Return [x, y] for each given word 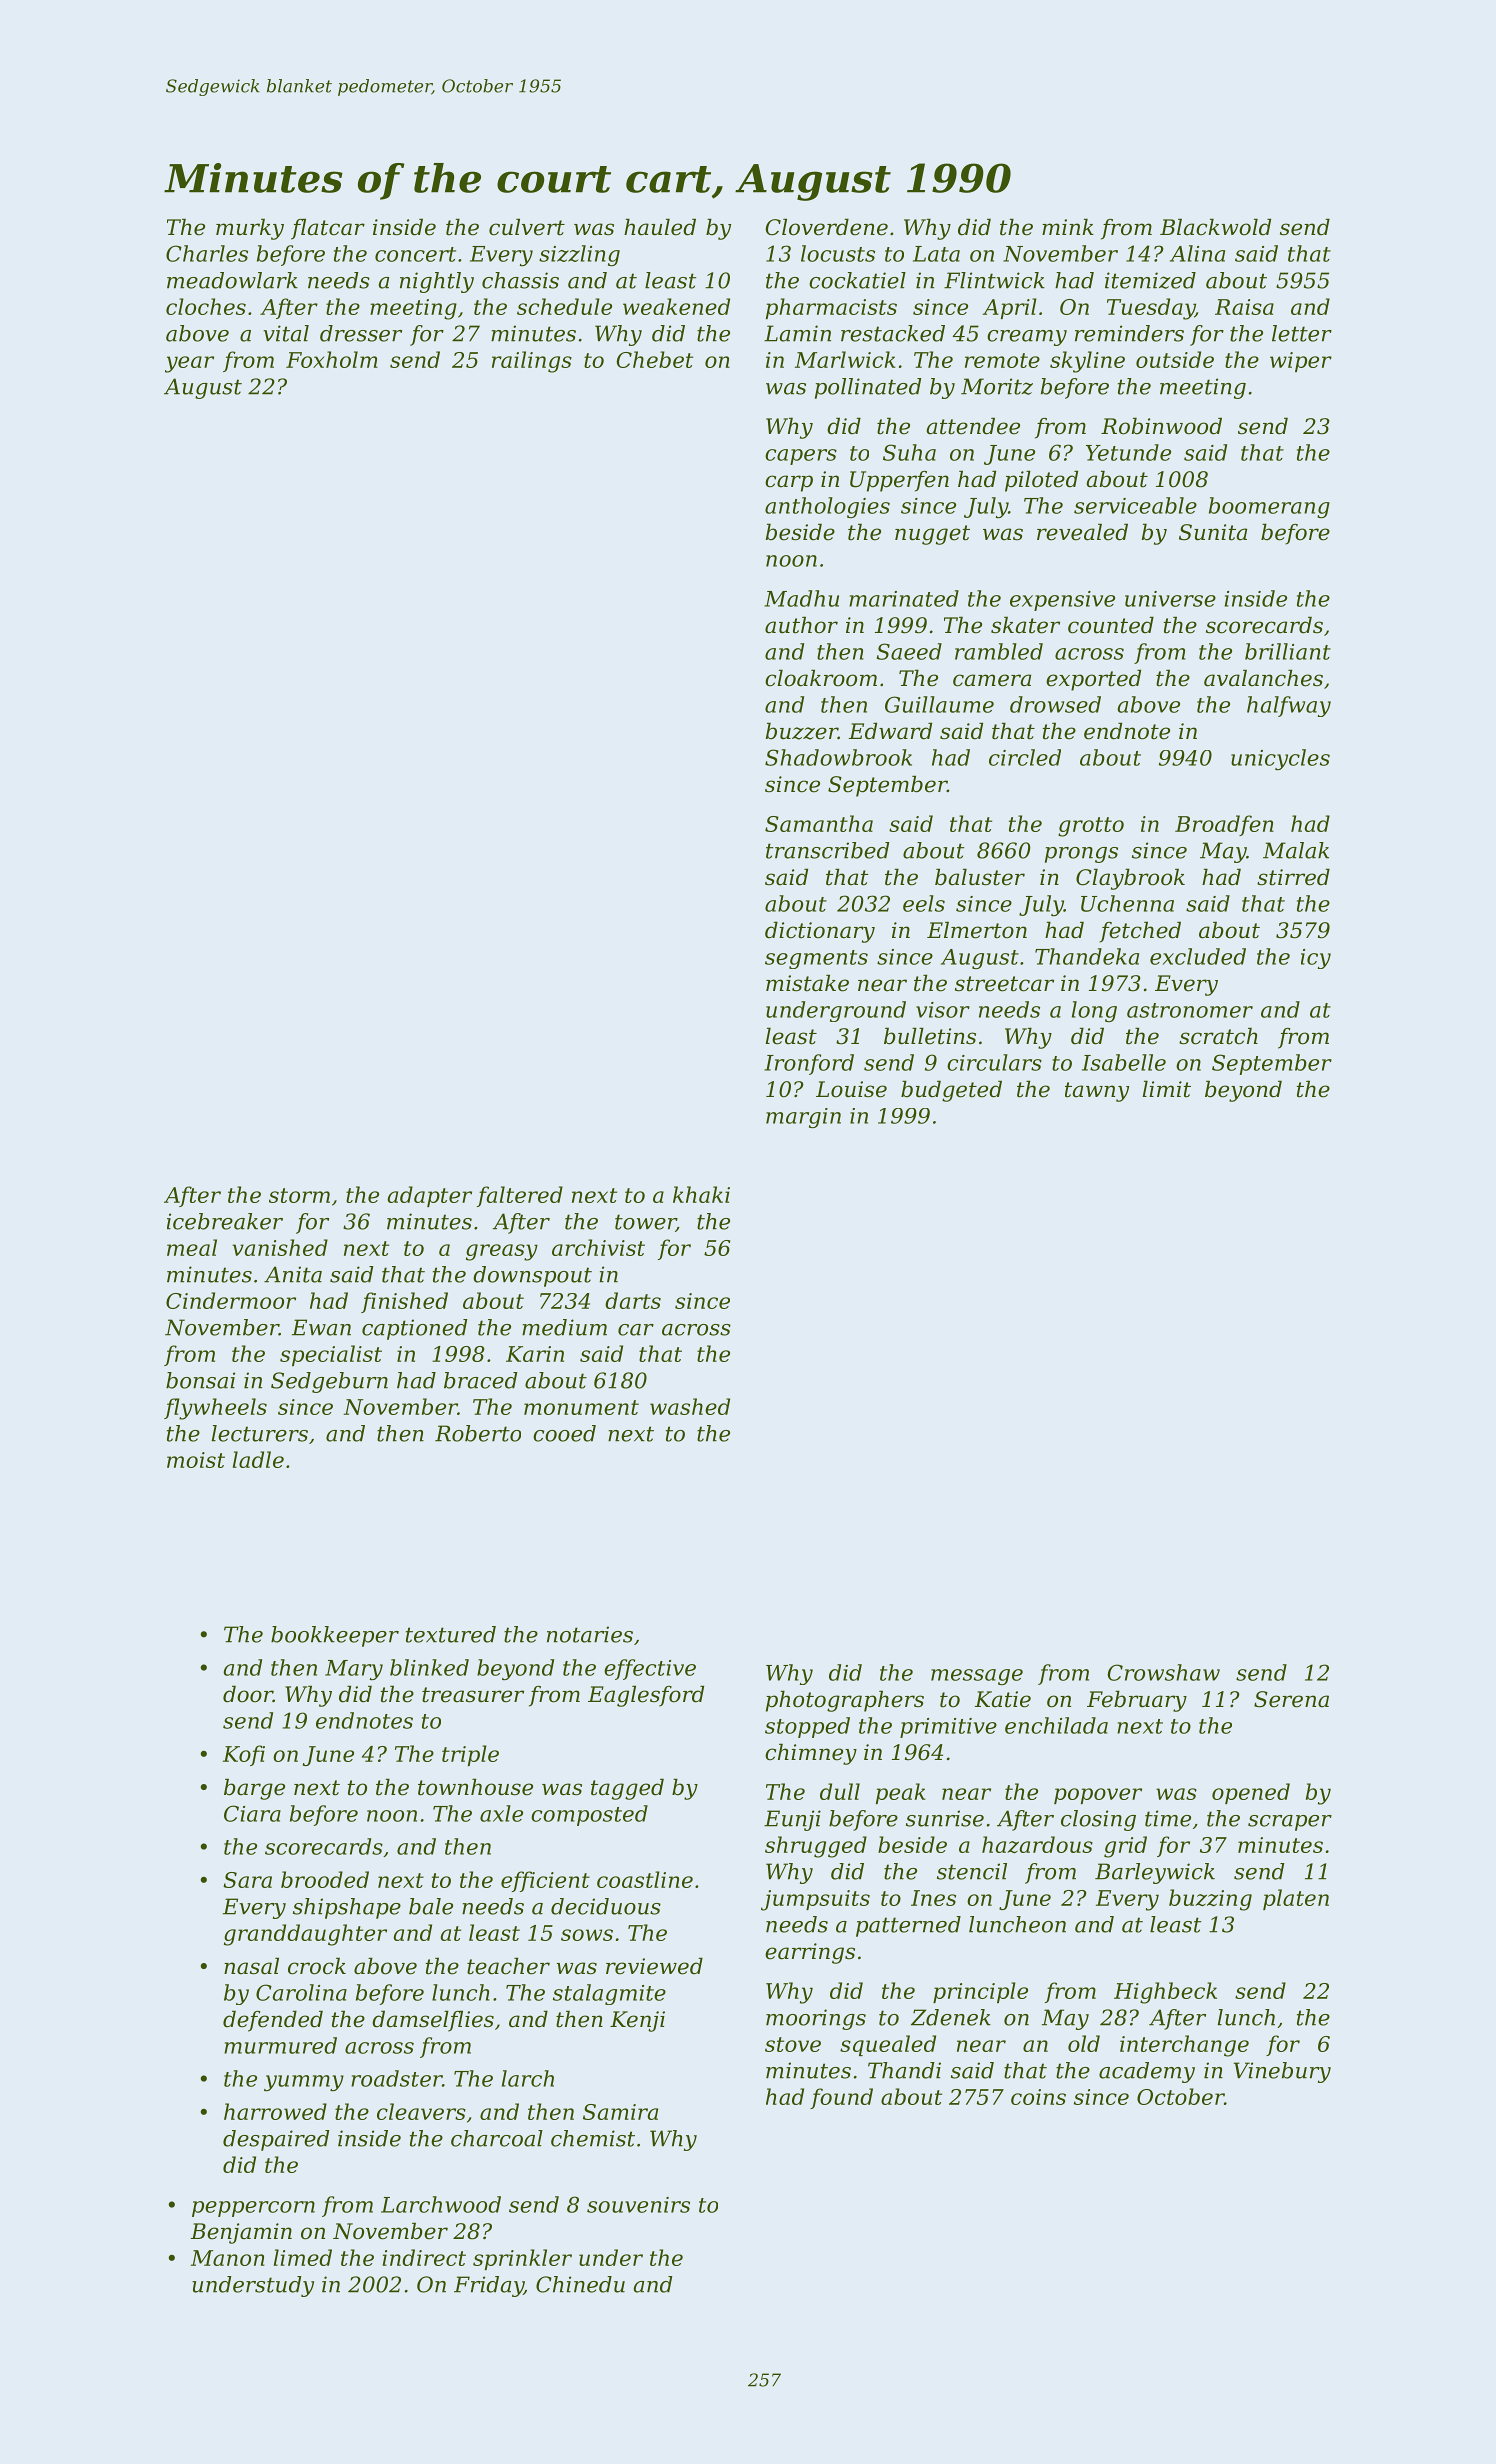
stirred [1293, 877]
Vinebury [1282, 2072]
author [801, 625]
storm [299, 1195]
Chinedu [580, 2284]
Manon [228, 2258]
